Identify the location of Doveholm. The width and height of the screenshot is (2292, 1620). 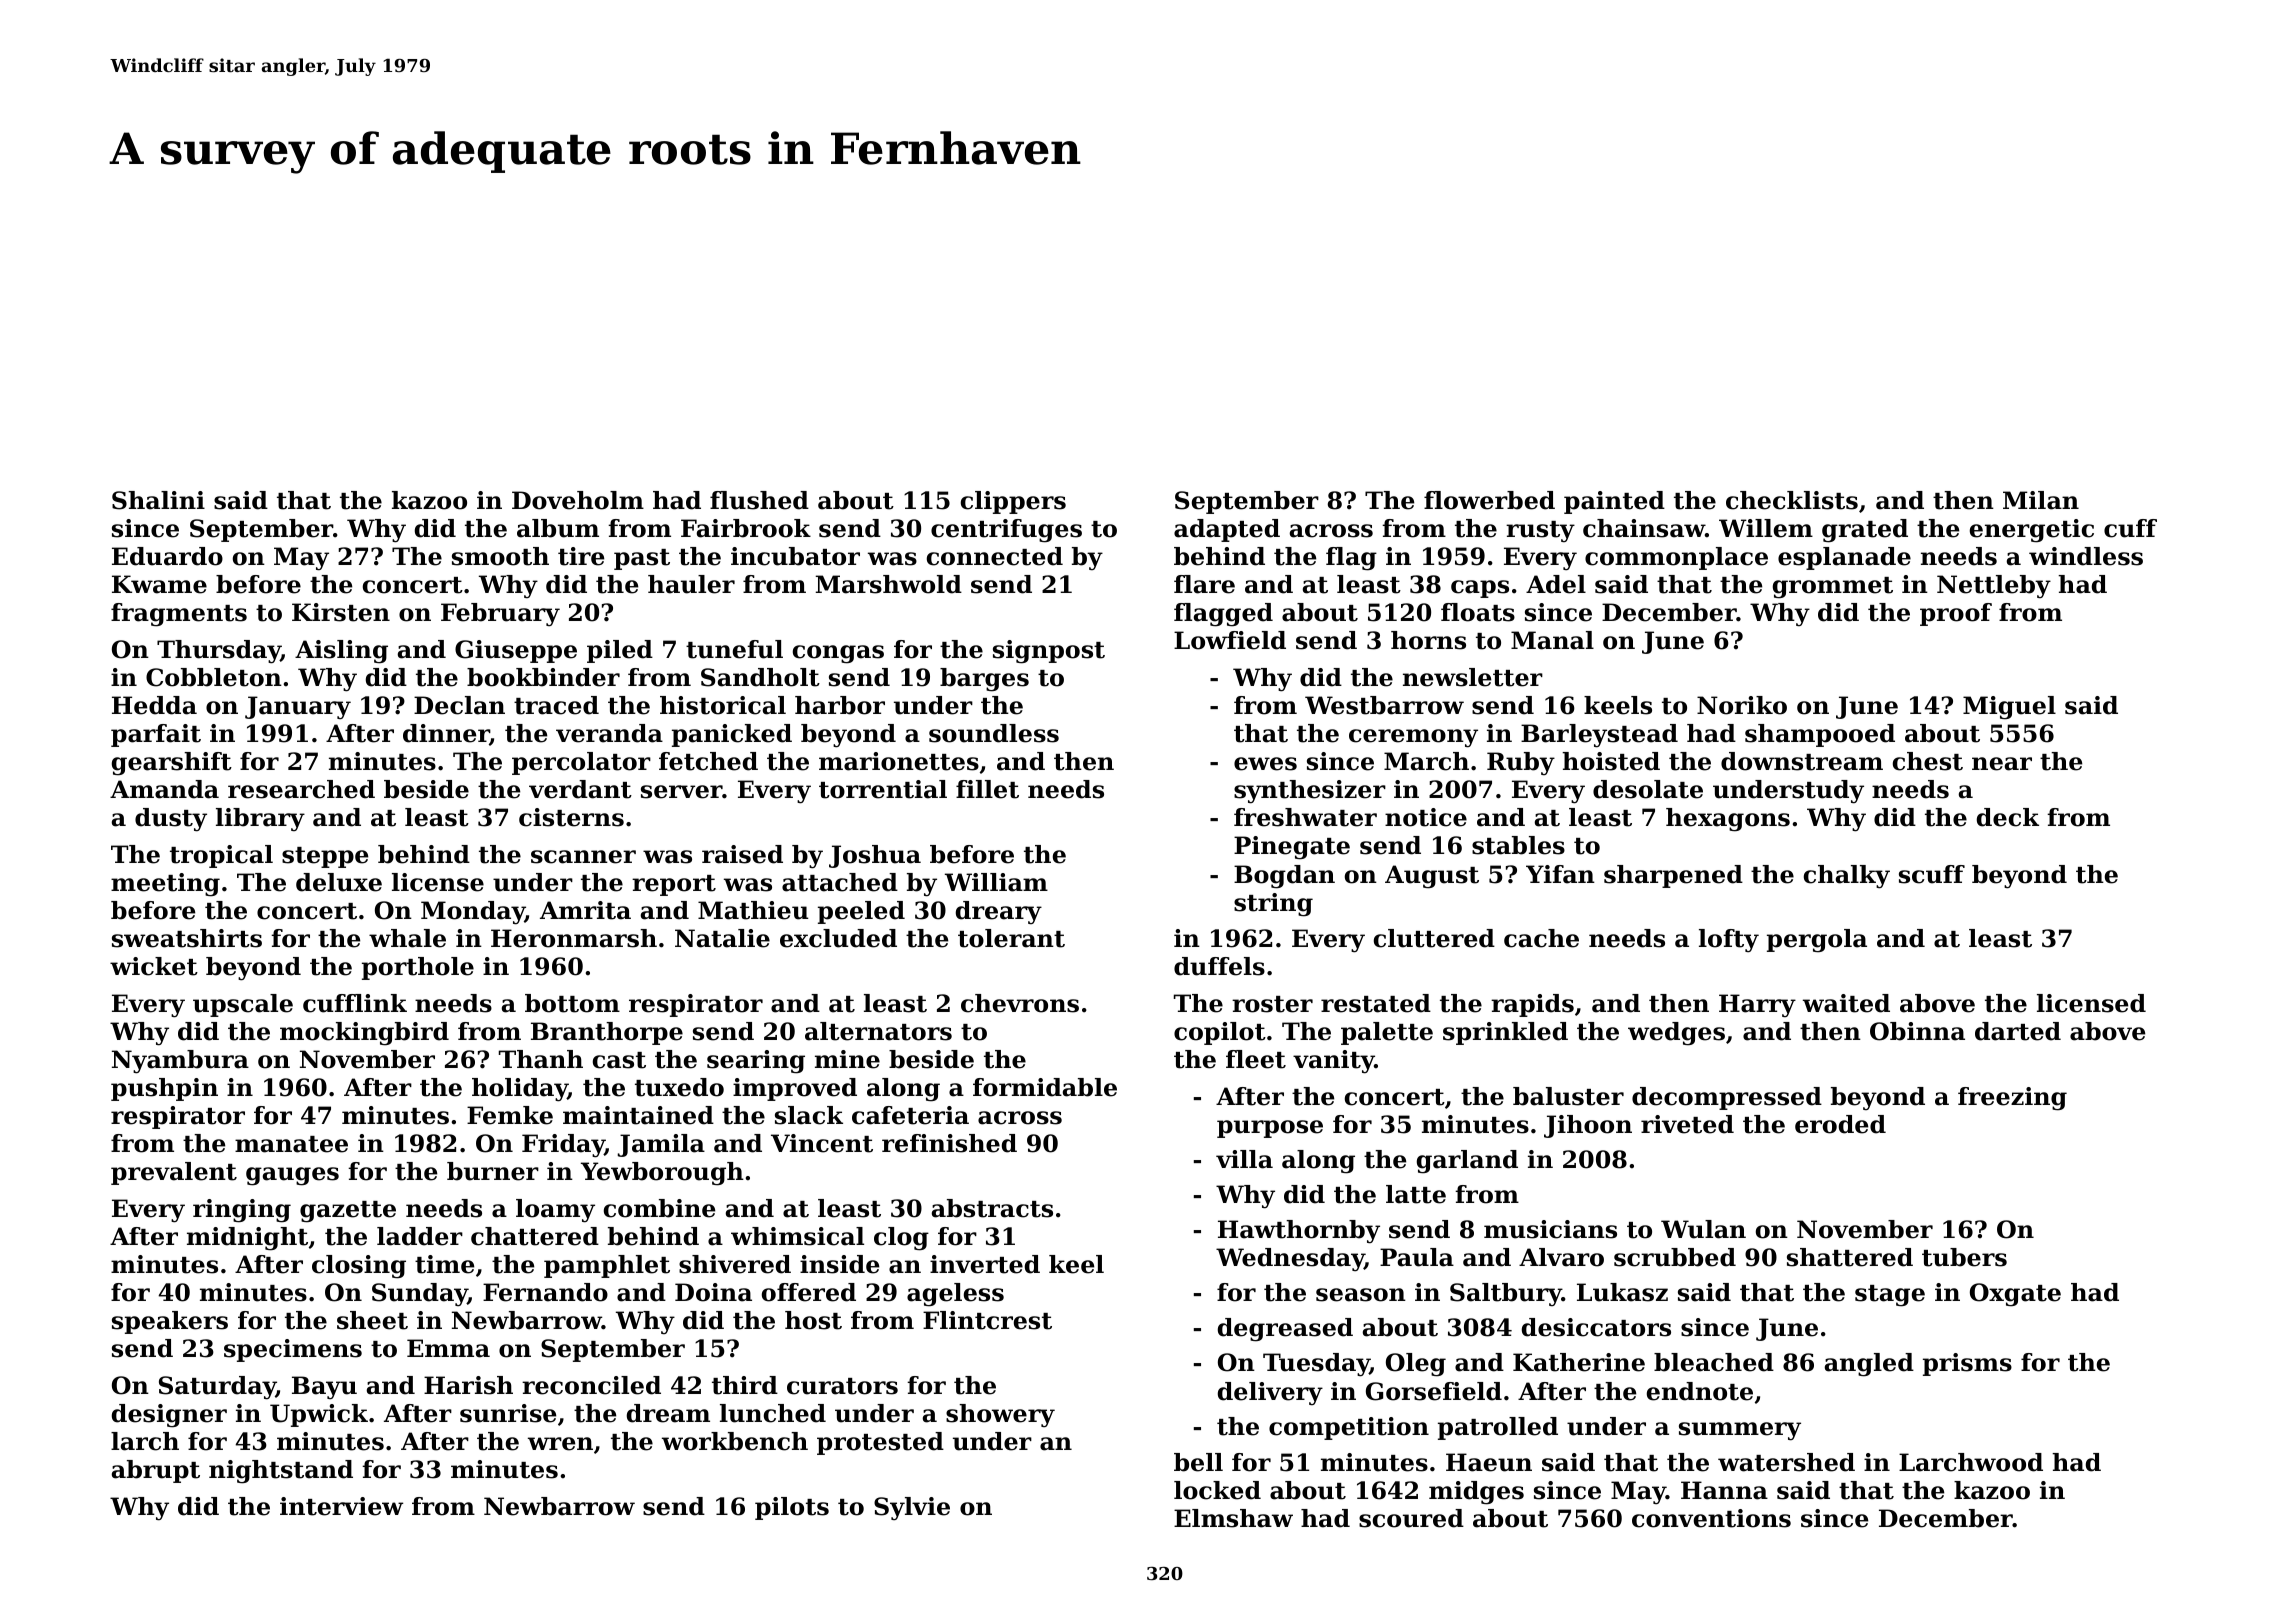
(578, 500).
